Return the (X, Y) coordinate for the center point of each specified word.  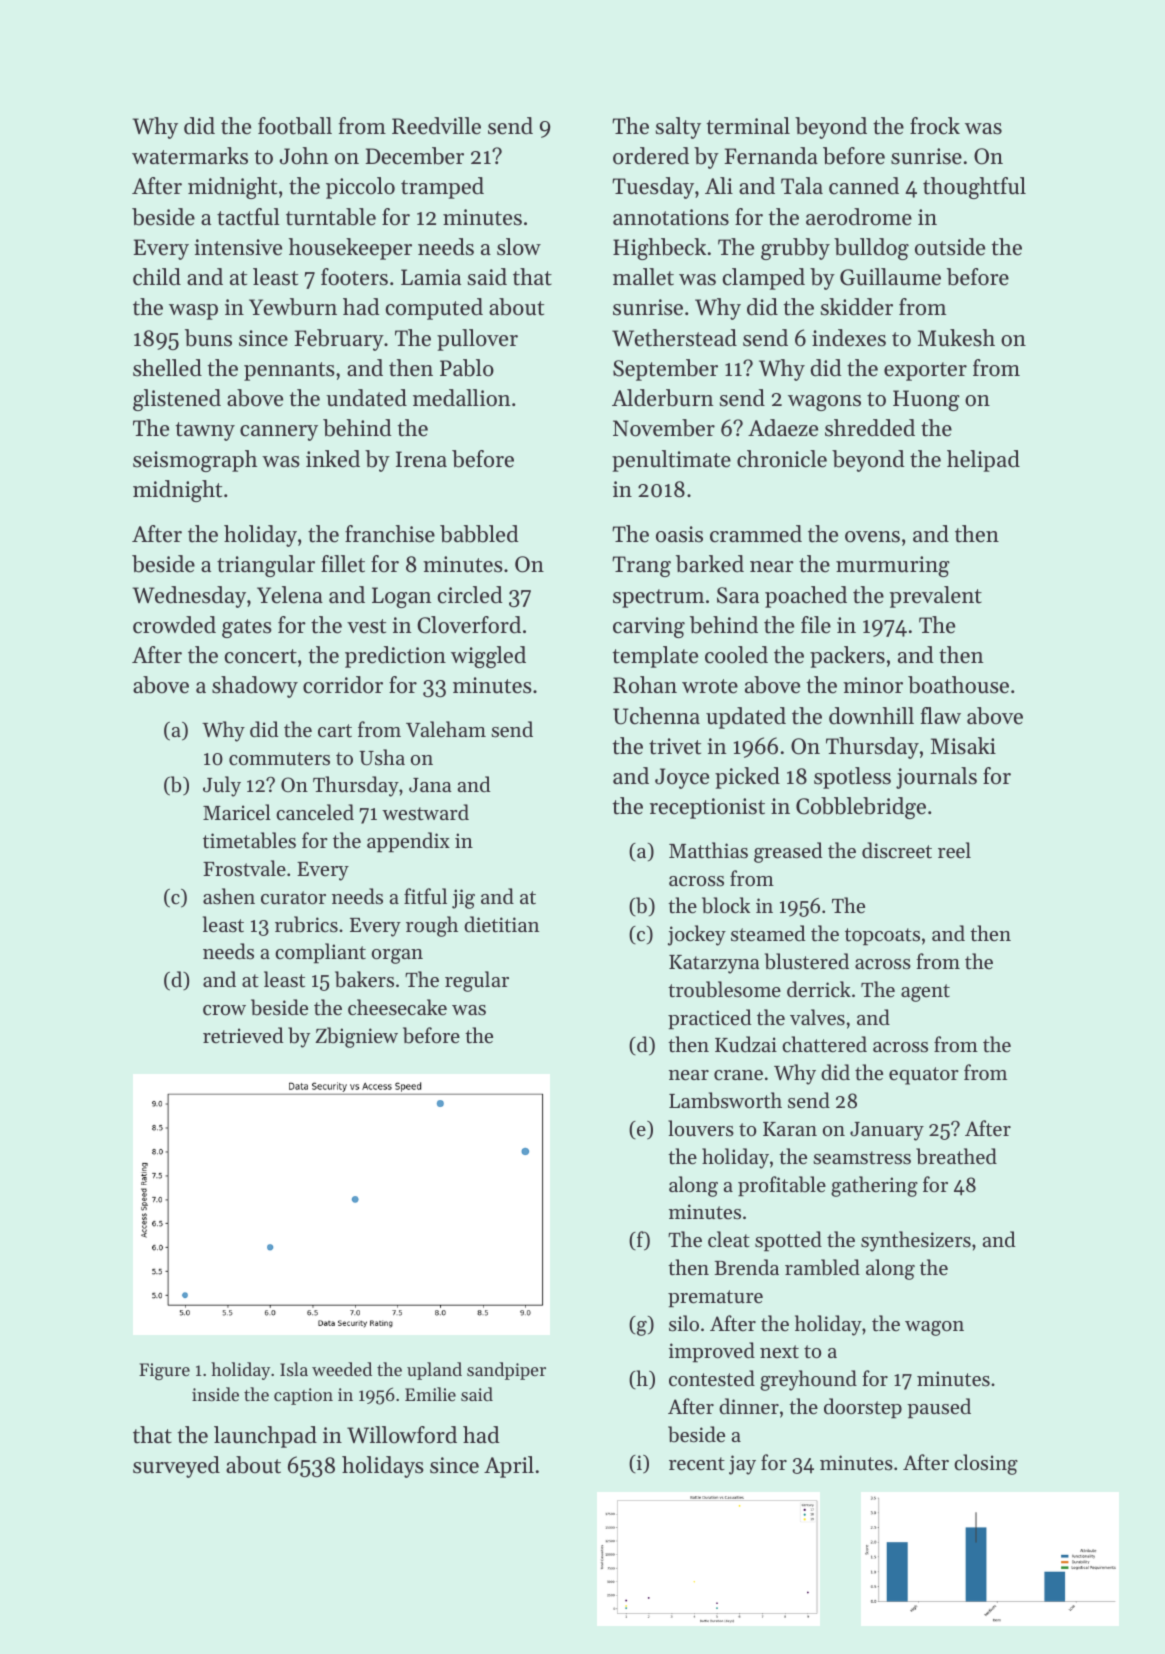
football (295, 126)
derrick (819, 989)
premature (715, 1299)
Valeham (446, 729)
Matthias (708, 850)
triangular (266, 566)
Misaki (963, 746)
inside (215, 1394)
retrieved (243, 1035)
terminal (748, 126)
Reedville (436, 126)
